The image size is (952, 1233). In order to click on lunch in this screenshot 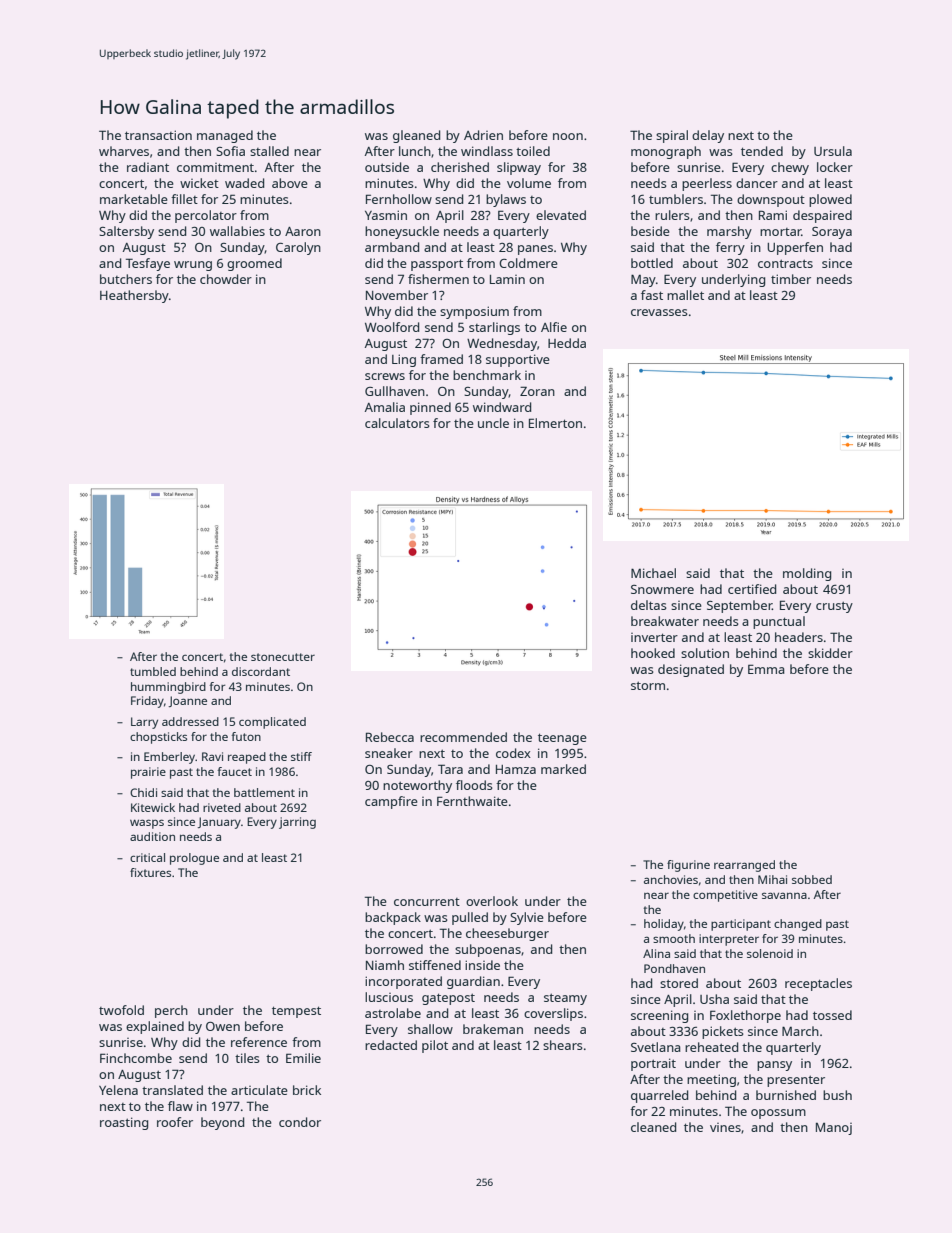, I will do `click(415, 151)`.
